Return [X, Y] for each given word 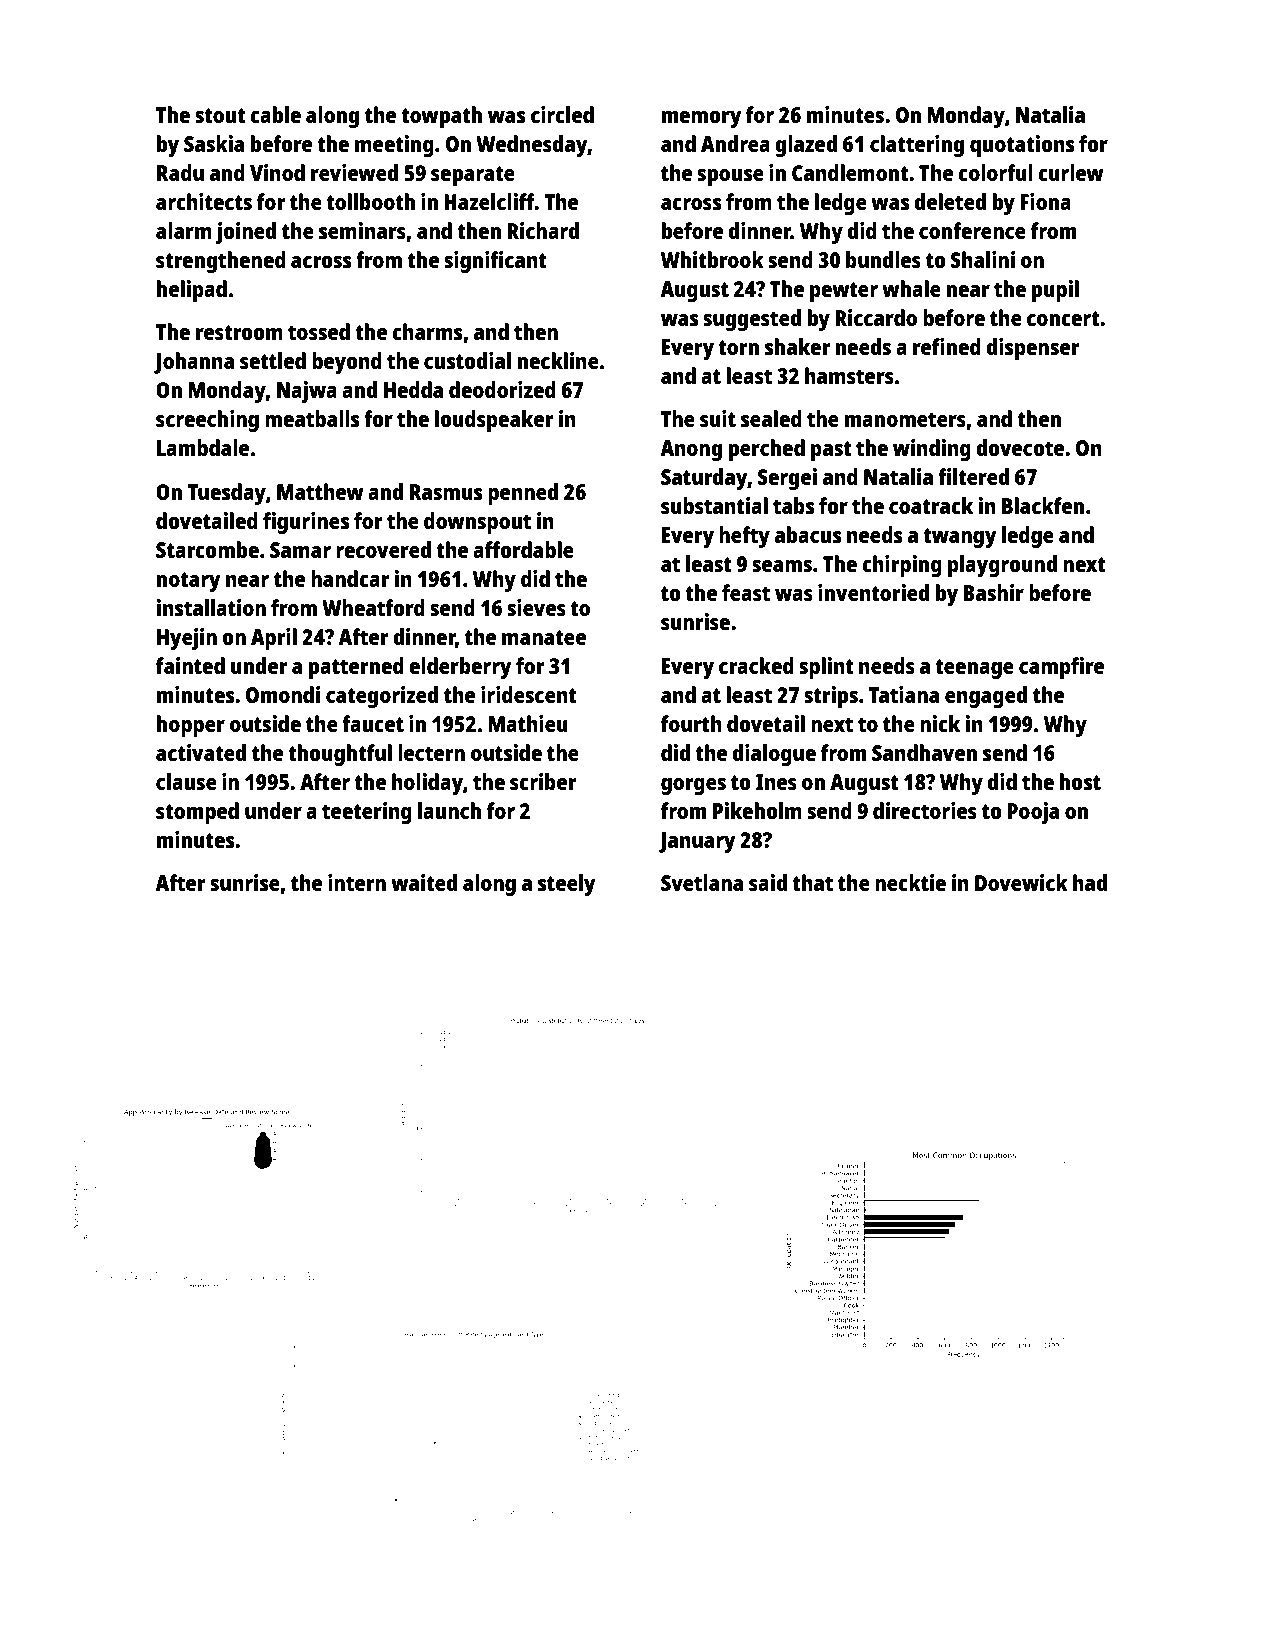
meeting [394, 146]
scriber [543, 781]
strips [831, 697]
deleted [950, 201]
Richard [543, 230]
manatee [544, 637]
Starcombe [207, 549]
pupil [1055, 291]
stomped [197, 813]
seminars [362, 230]
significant [495, 262]
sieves [536, 607]
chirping [902, 566]
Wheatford [373, 607]
